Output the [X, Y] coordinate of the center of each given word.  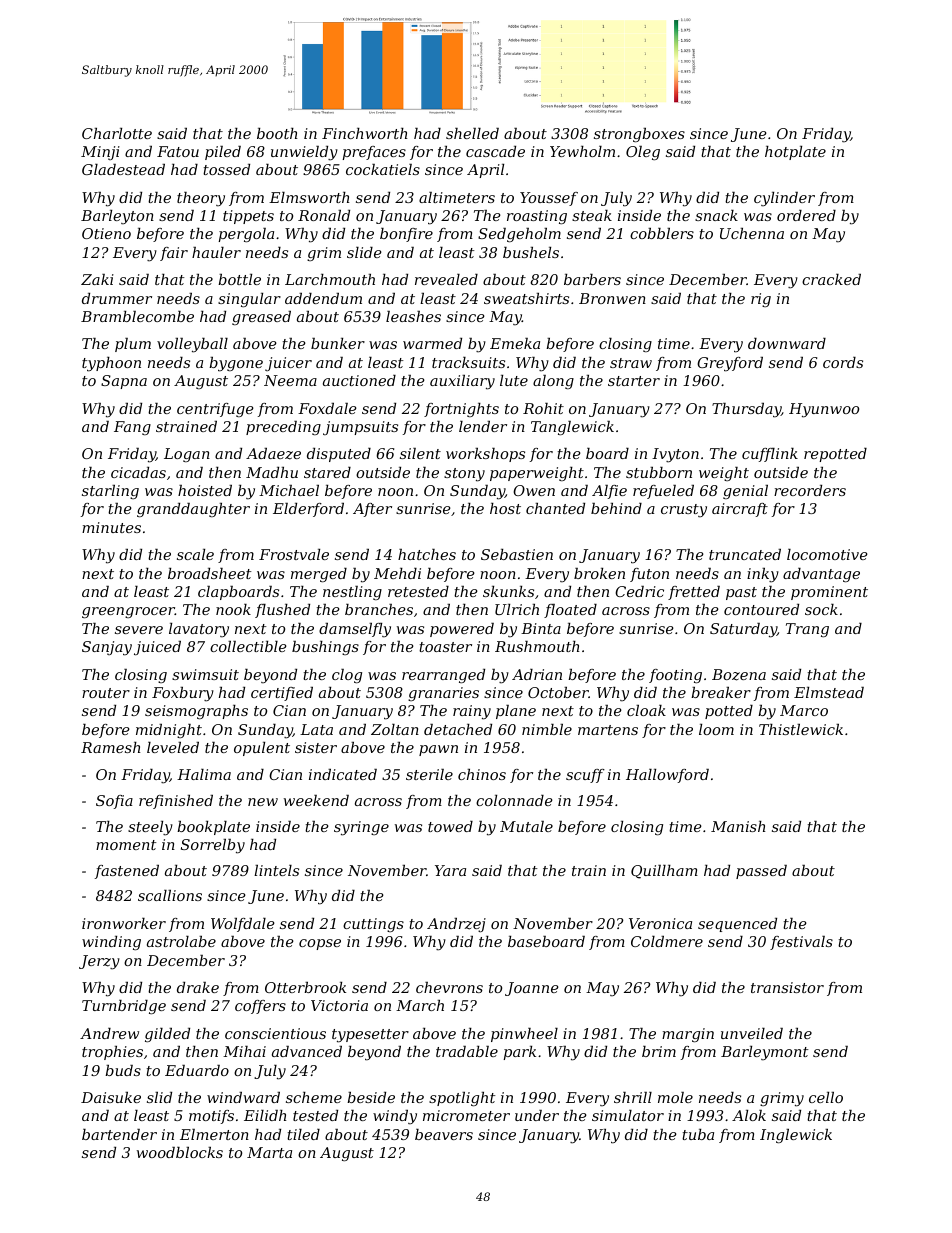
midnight [169, 731]
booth [277, 133]
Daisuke [111, 1097]
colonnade [514, 800]
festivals [801, 943]
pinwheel [524, 1035]
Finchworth [365, 133]
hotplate [795, 153]
